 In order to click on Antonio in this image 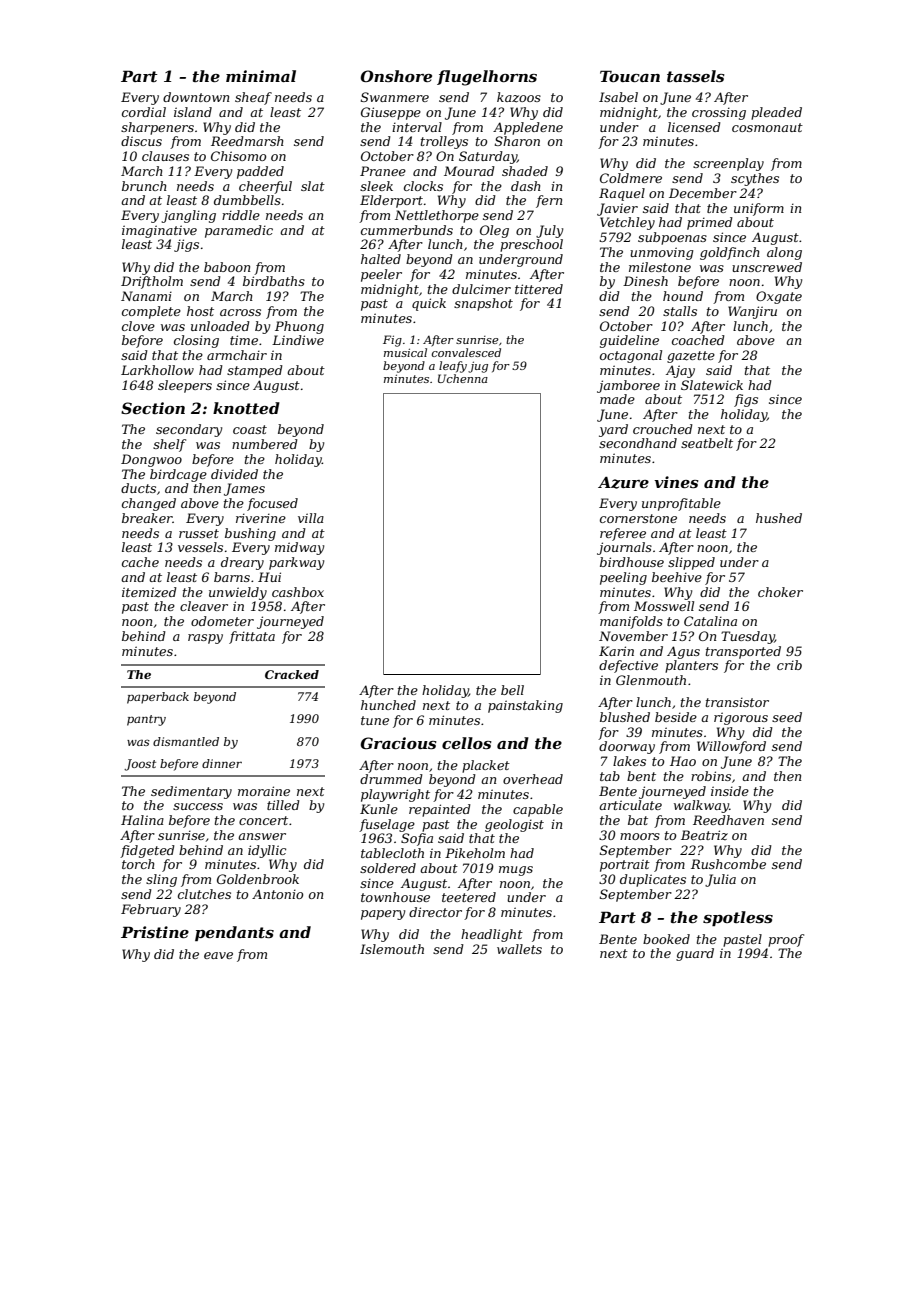, I will do `click(277, 894)`.
